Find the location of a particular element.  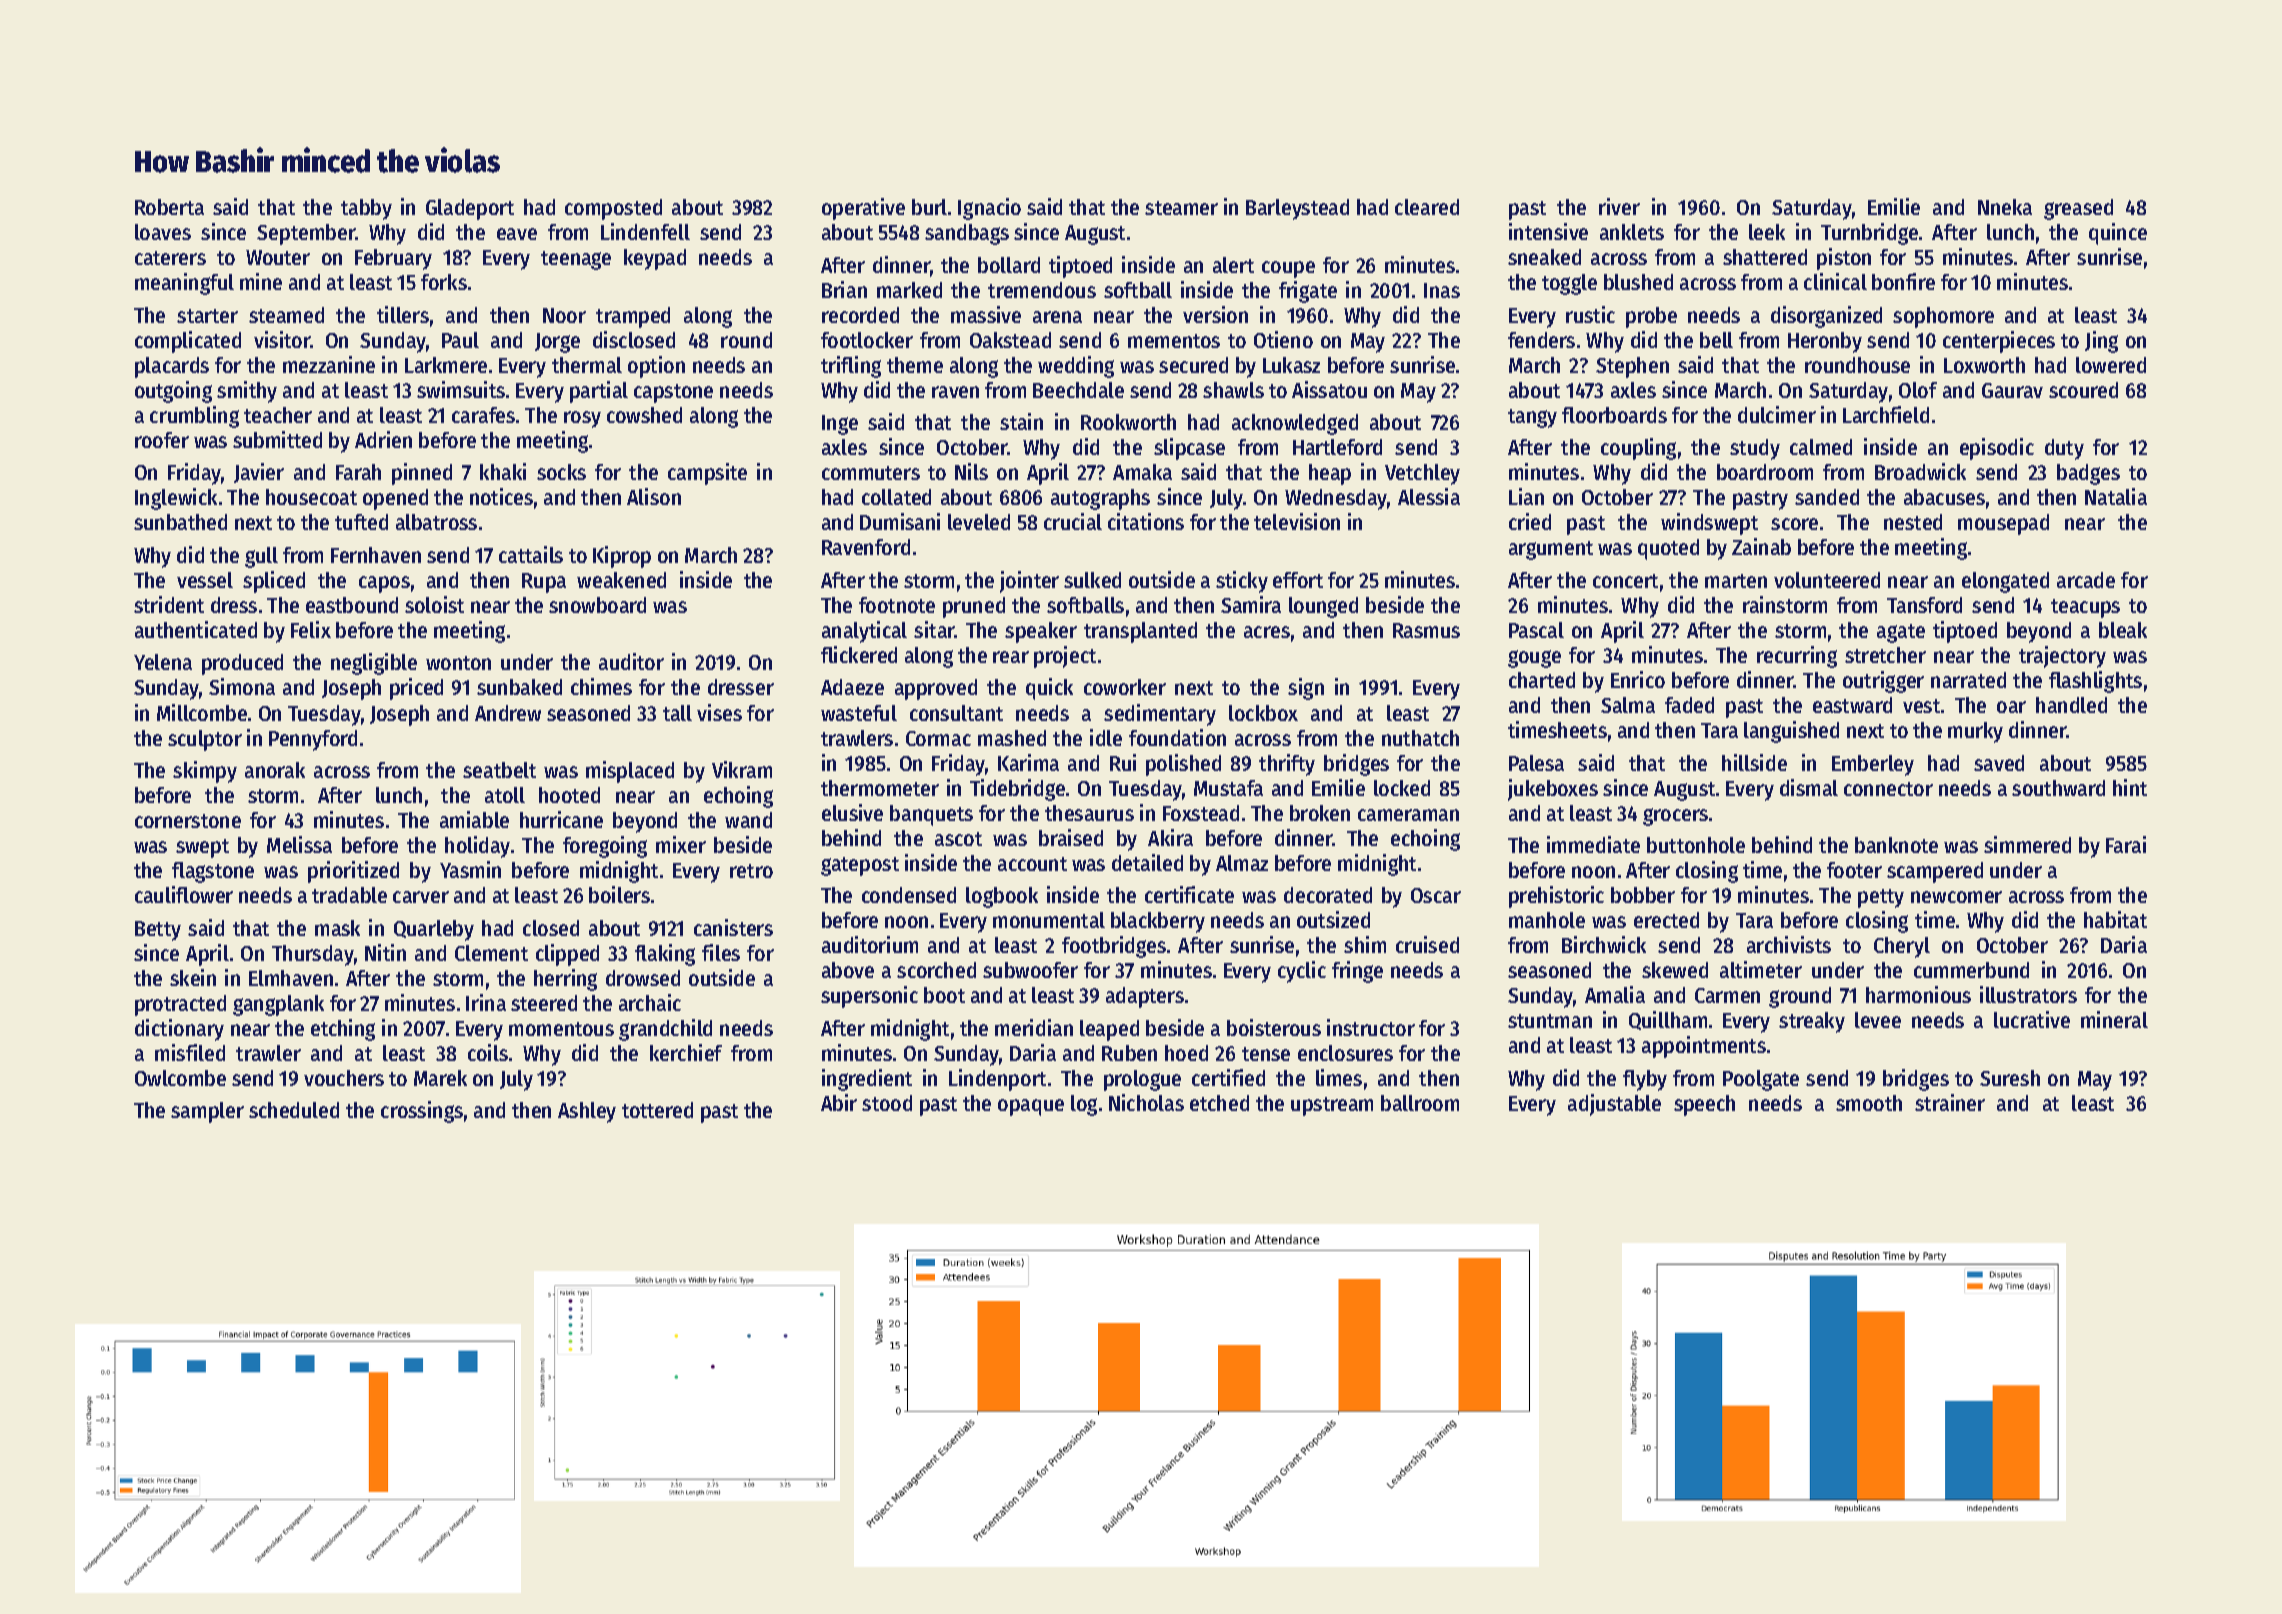

composted is located at coordinates (613, 209).
